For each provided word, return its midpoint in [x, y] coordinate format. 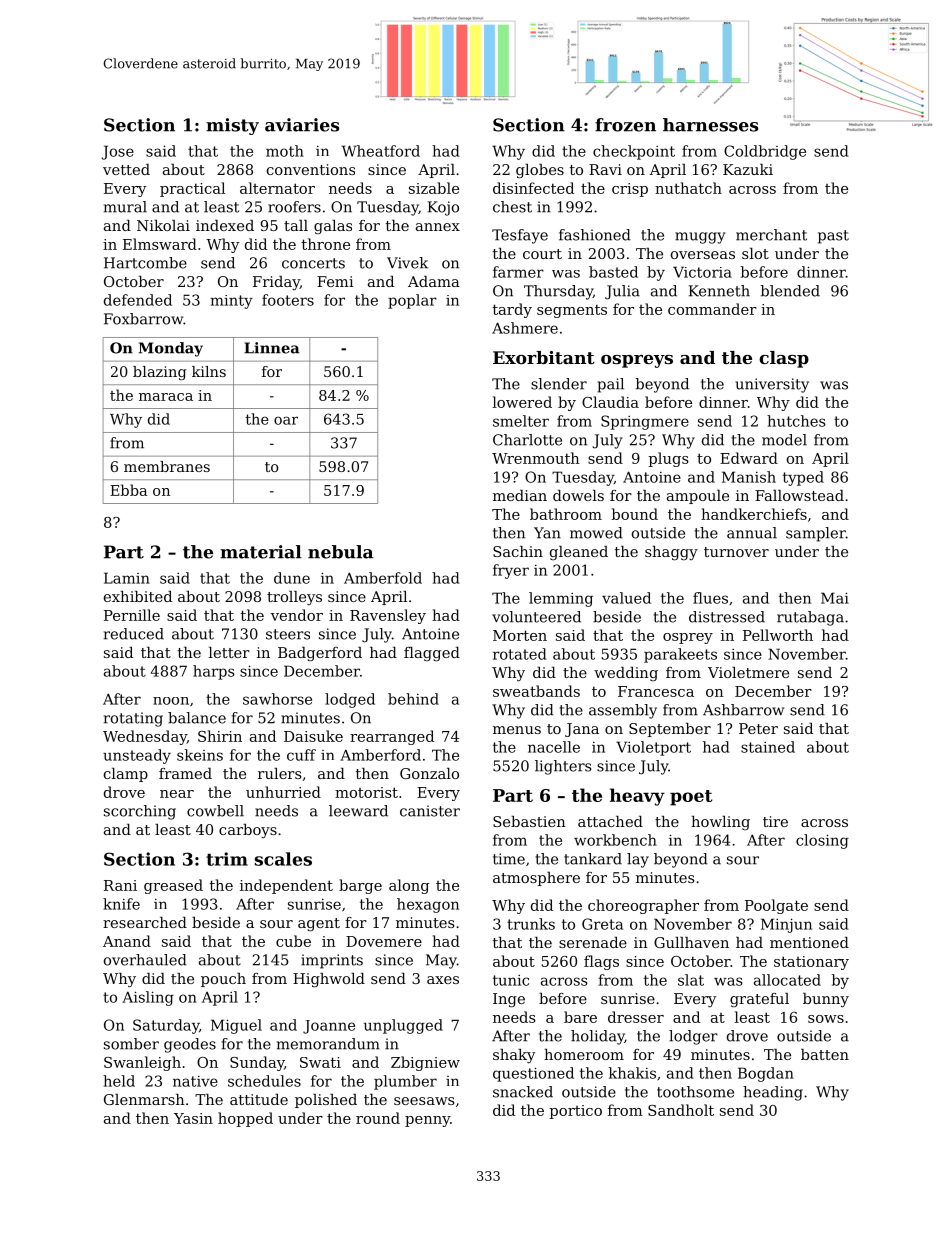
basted [613, 272]
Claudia [610, 402]
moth [285, 151]
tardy [512, 310]
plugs [668, 459]
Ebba [128, 490]
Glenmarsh [144, 1099]
